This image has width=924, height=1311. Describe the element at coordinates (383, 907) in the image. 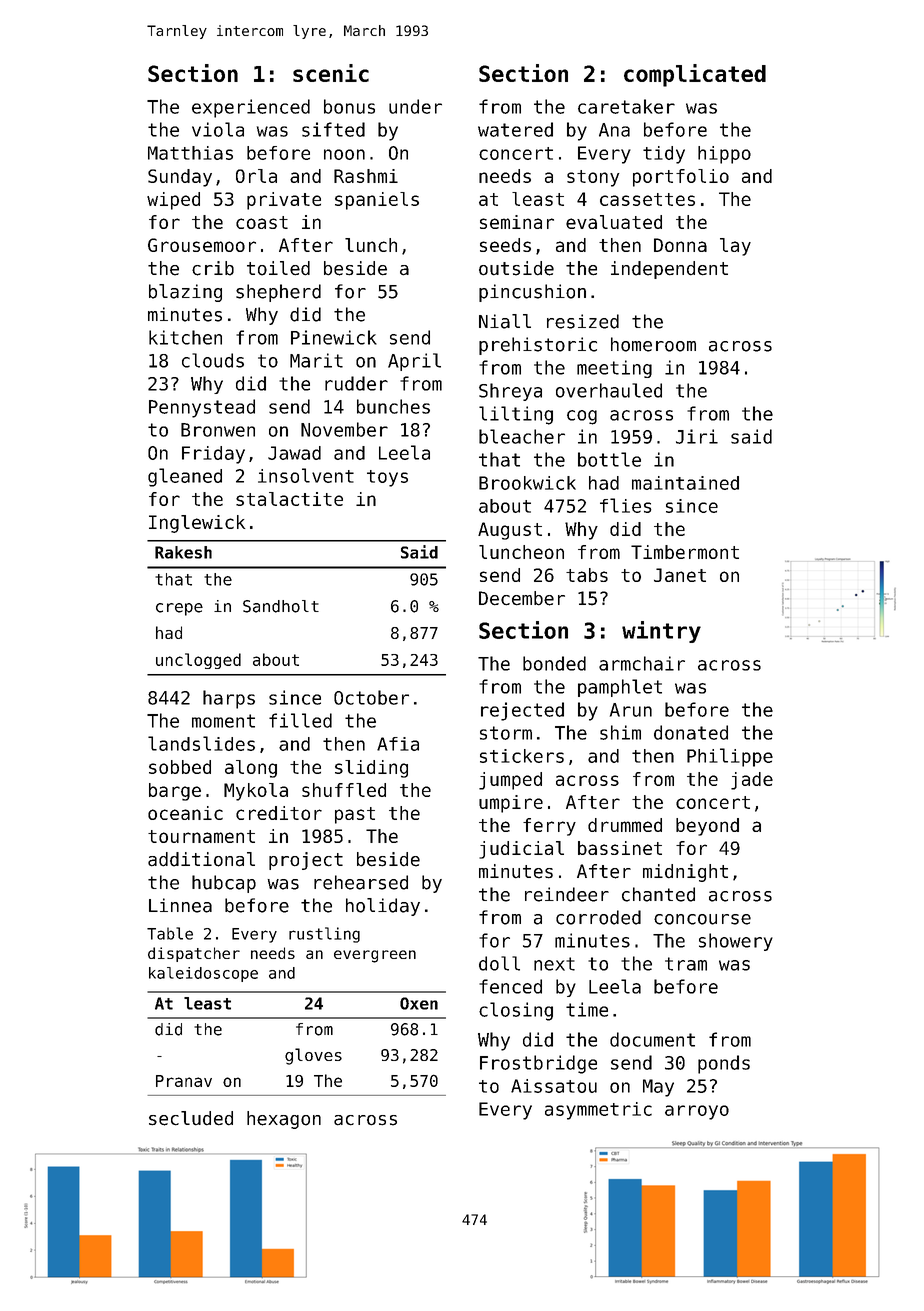

I see `holiday` at that location.
